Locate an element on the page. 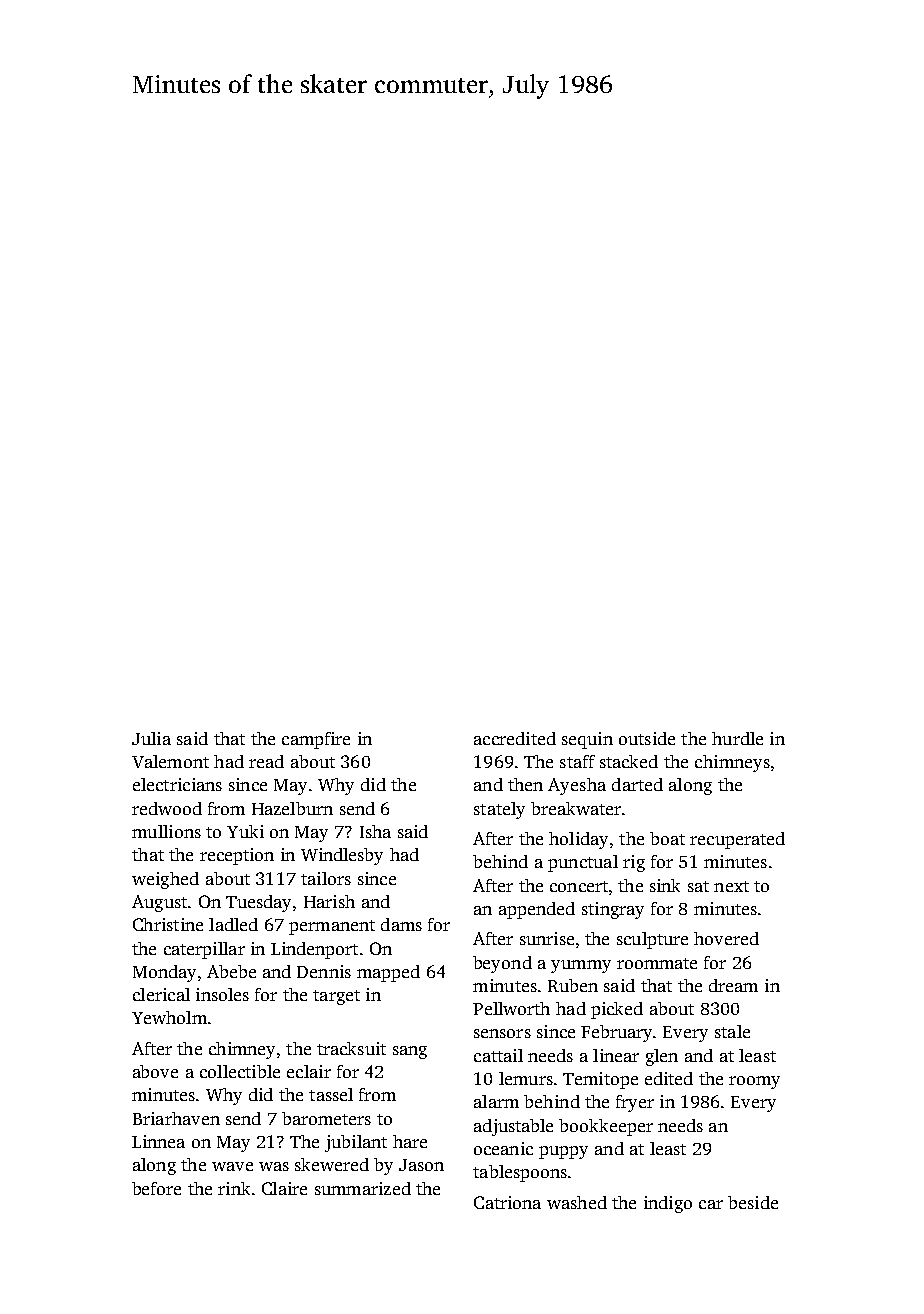 The image size is (924, 1314). rink is located at coordinates (234, 1188).
